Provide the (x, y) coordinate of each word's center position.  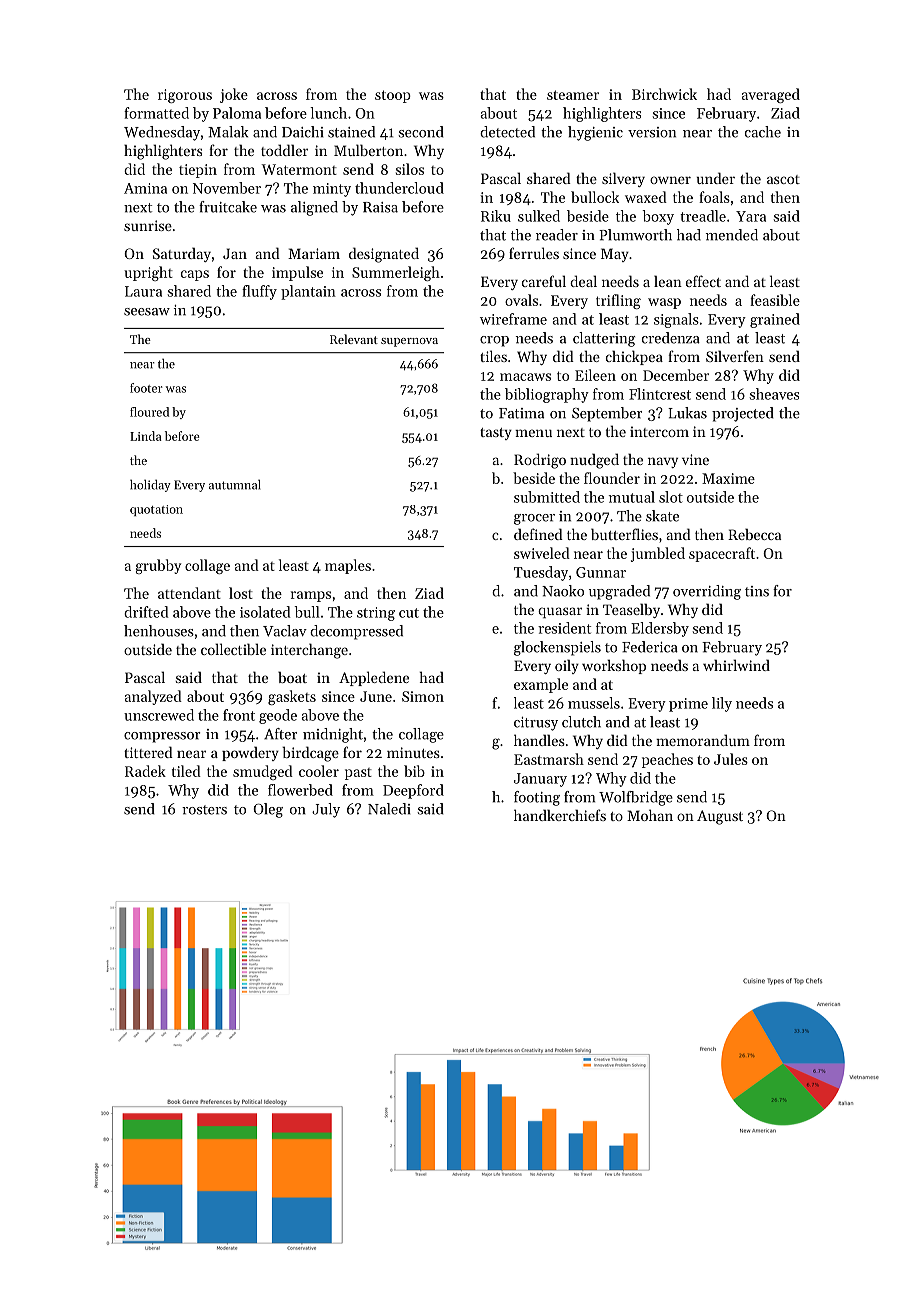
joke (234, 95)
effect (703, 281)
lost (241, 593)
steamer (573, 95)
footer (146, 388)
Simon (423, 696)
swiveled (542, 553)
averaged (771, 95)
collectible (233, 649)
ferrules (534, 253)
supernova (409, 342)
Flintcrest (660, 394)
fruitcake (228, 207)
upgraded (619, 592)
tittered (148, 752)
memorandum (703, 740)
